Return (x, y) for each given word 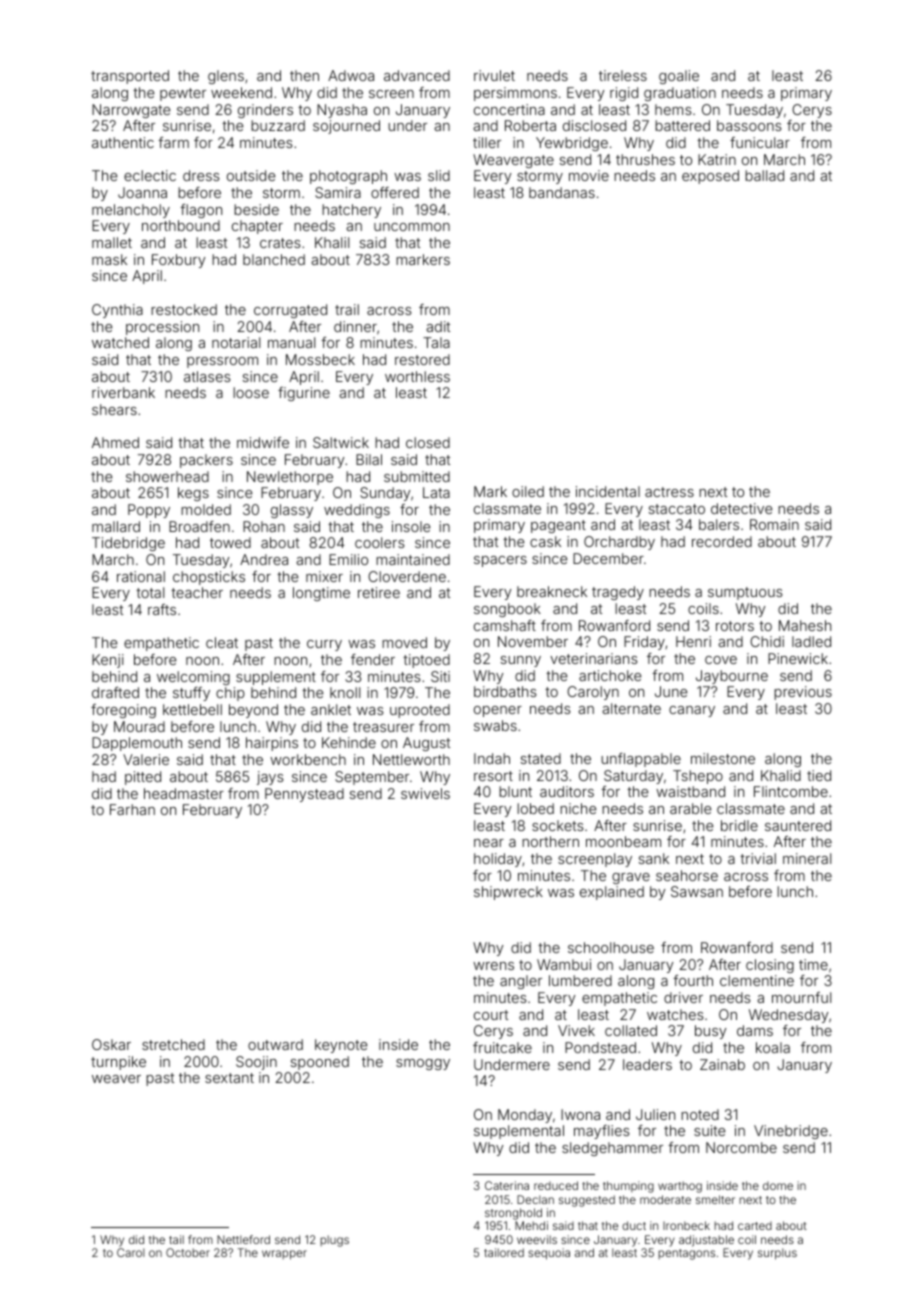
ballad (764, 175)
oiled (528, 491)
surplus (777, 1254)
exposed (710, 177)
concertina (509, 109)
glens (226, 77)
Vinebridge (791, 1132)
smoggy (423, 1064)
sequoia (549, 1254)
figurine (304, 394)
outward (275, 1044)
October (188, 1252)
